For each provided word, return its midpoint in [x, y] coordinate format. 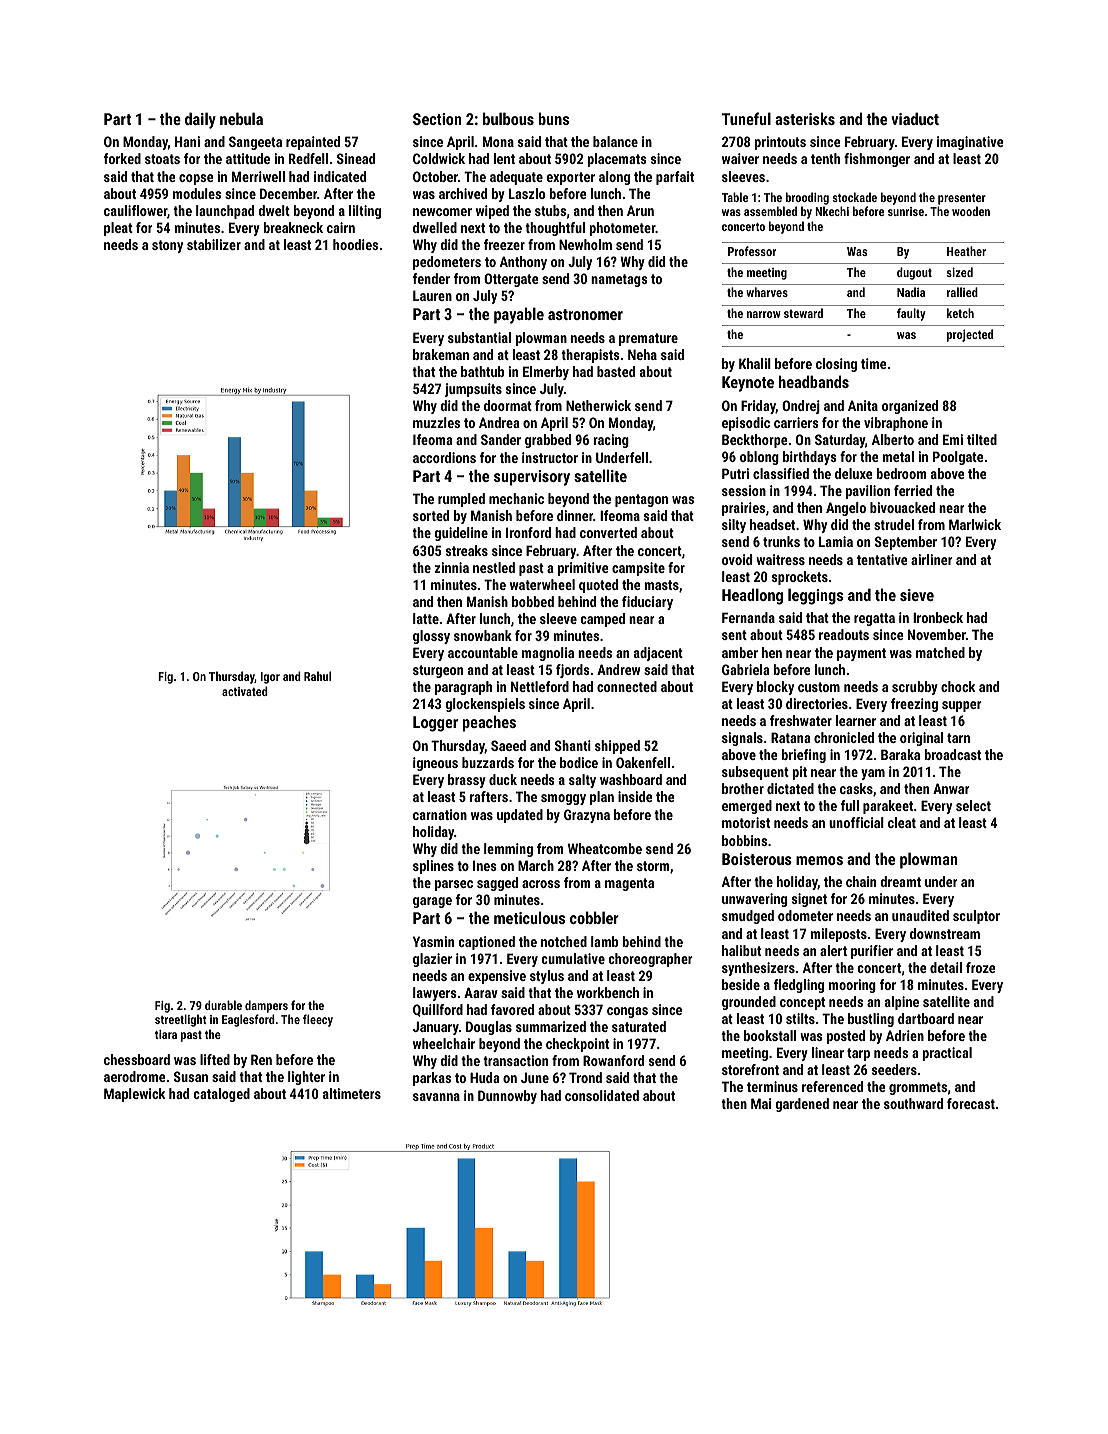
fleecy [318, 1020]
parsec [454, 885]
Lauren [432, 295]
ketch [960, 313]
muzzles [436, 422]
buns [554, 118]
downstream [945, 933]
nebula [241, 118]
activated [245, 691]
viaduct [915, 118]
